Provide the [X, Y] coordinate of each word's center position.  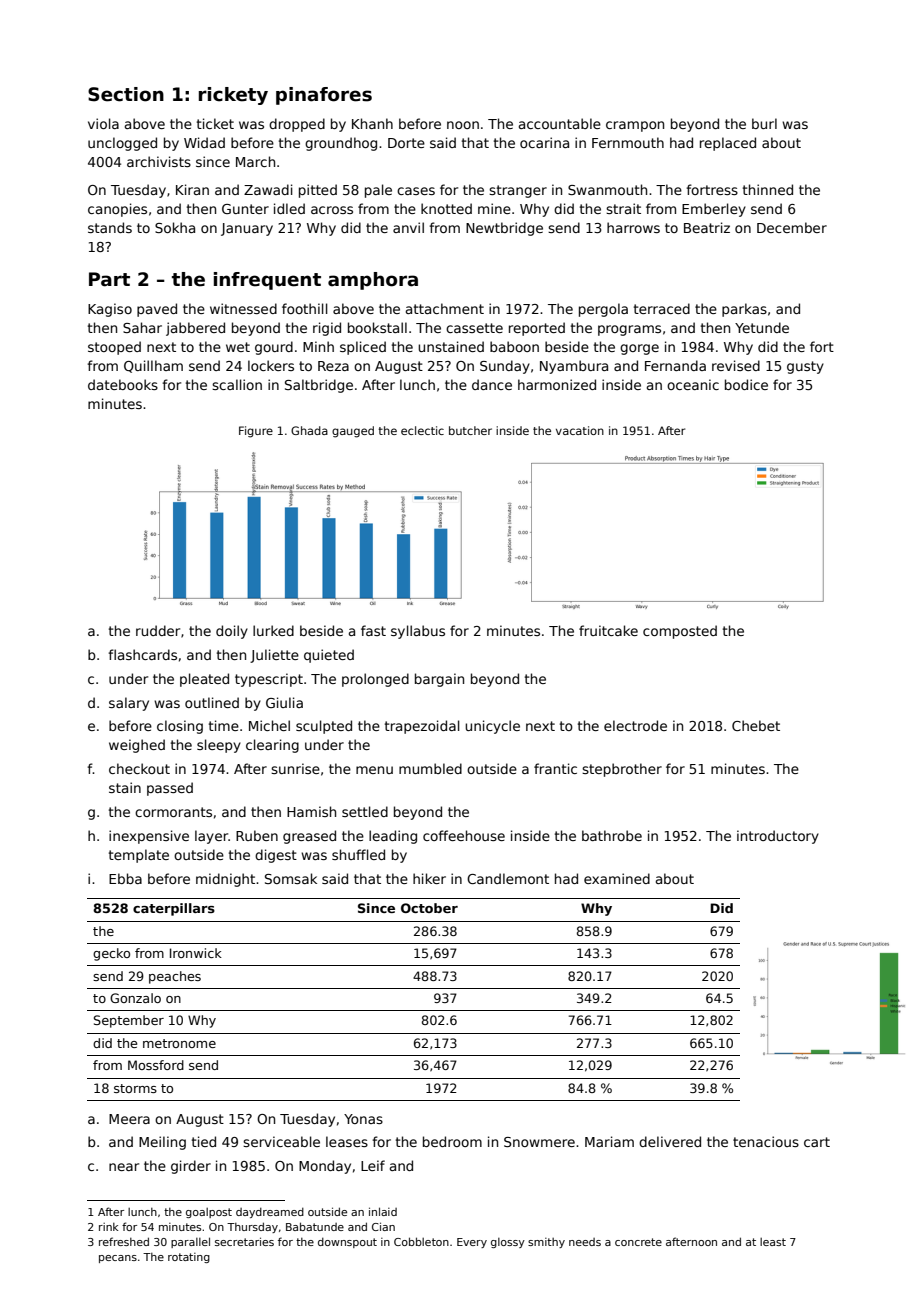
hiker [429, 878]
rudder [158, 630]
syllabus [418, 632]
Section [126, 94]
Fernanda [675, 365]
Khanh [372, 123]
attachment [445, 308]
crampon [635, 126]
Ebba [125, 878]
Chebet [756, 725]
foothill [305, 308]
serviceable [281, 1141]
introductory [778, 837]
